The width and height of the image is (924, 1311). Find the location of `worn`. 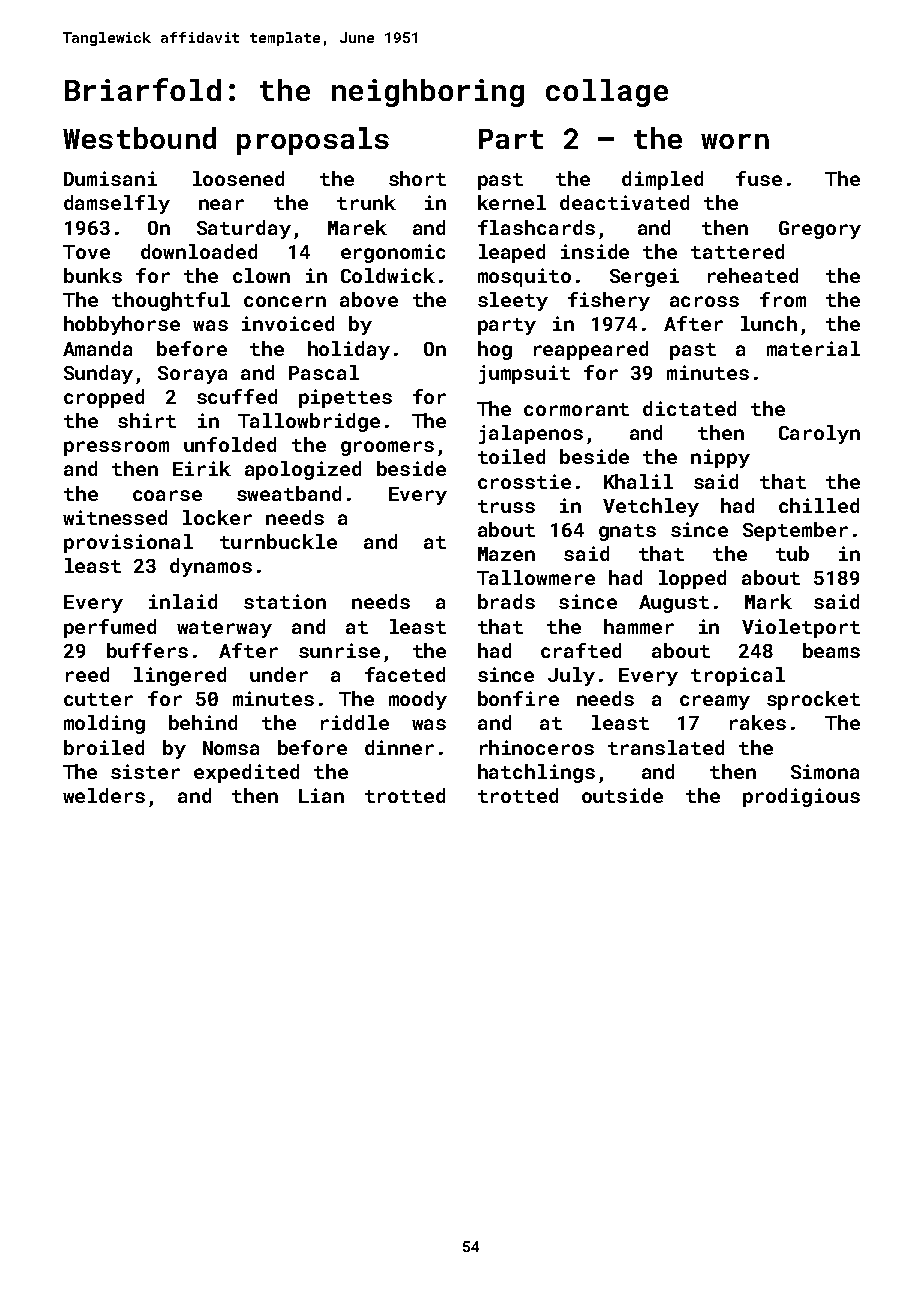

worn is located at coordinates (735, 141).
